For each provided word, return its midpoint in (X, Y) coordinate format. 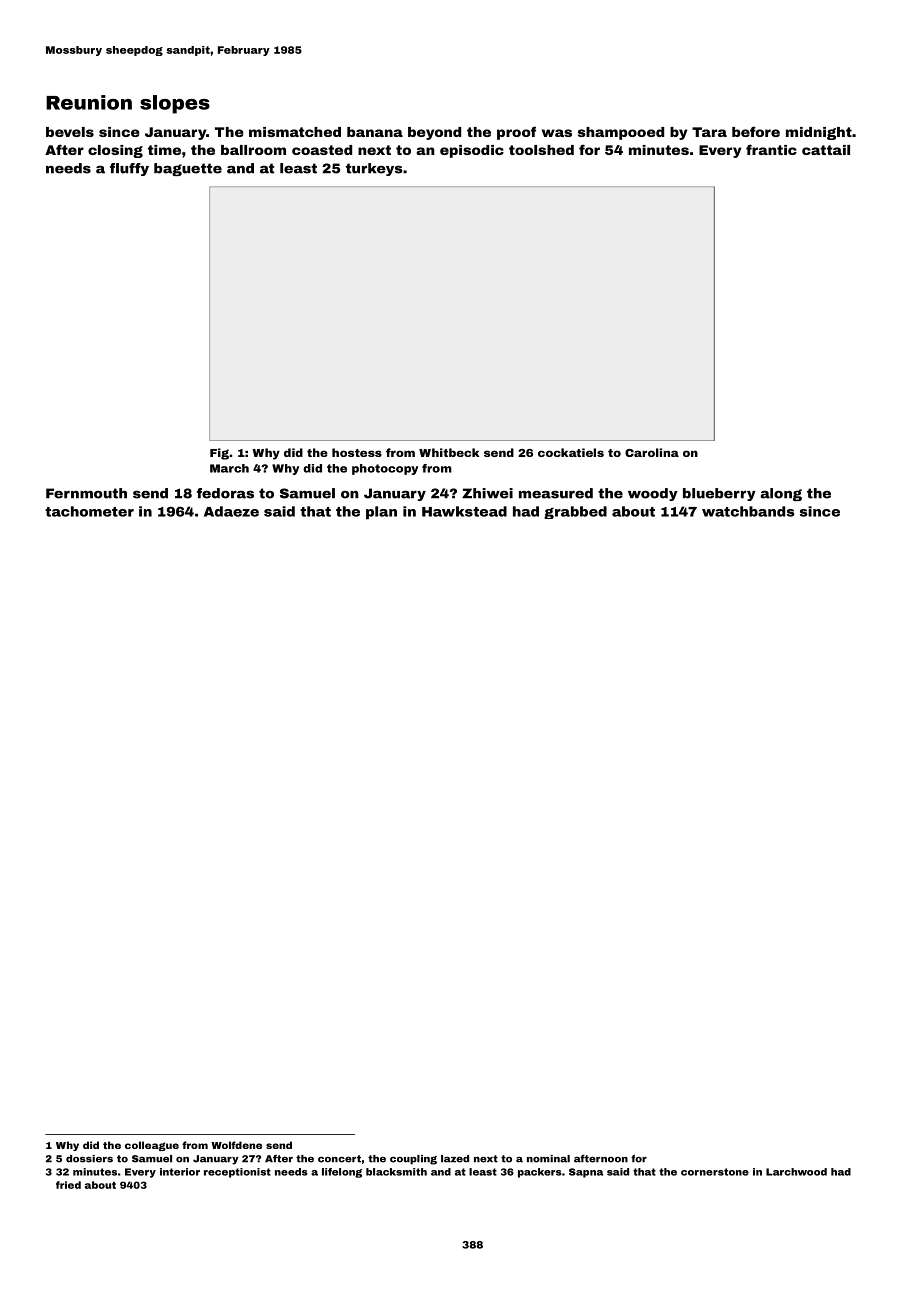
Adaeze (231, 511)
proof (516, 133)
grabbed (575, 512)
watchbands (748, 511)
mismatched (295, 132)
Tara (709, 132)
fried (68, 1185)
